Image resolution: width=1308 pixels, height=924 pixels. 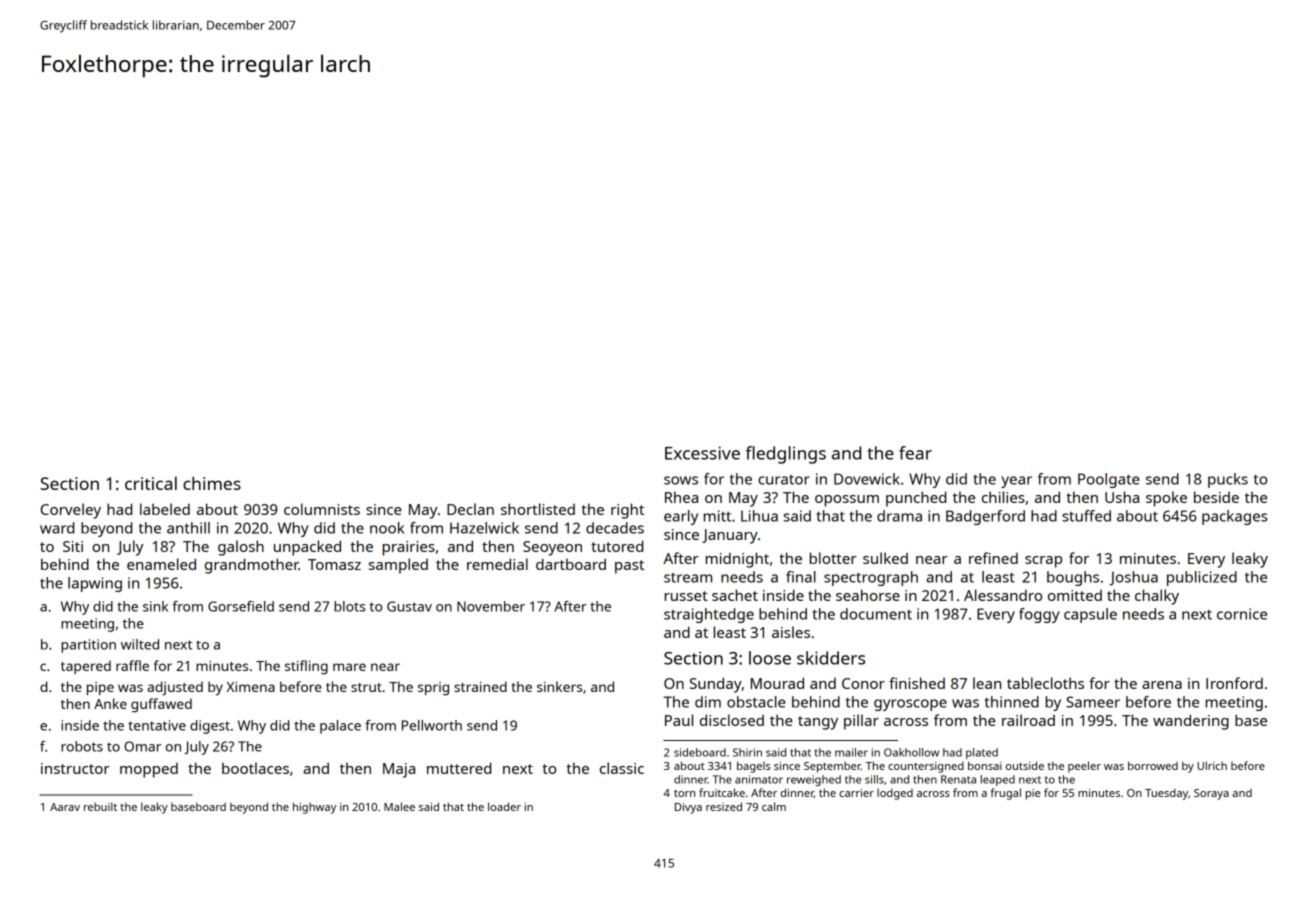 What do you see at coordinates (702, 453) in the page?
I see `Excessive` at bounding box center [702, 453].
